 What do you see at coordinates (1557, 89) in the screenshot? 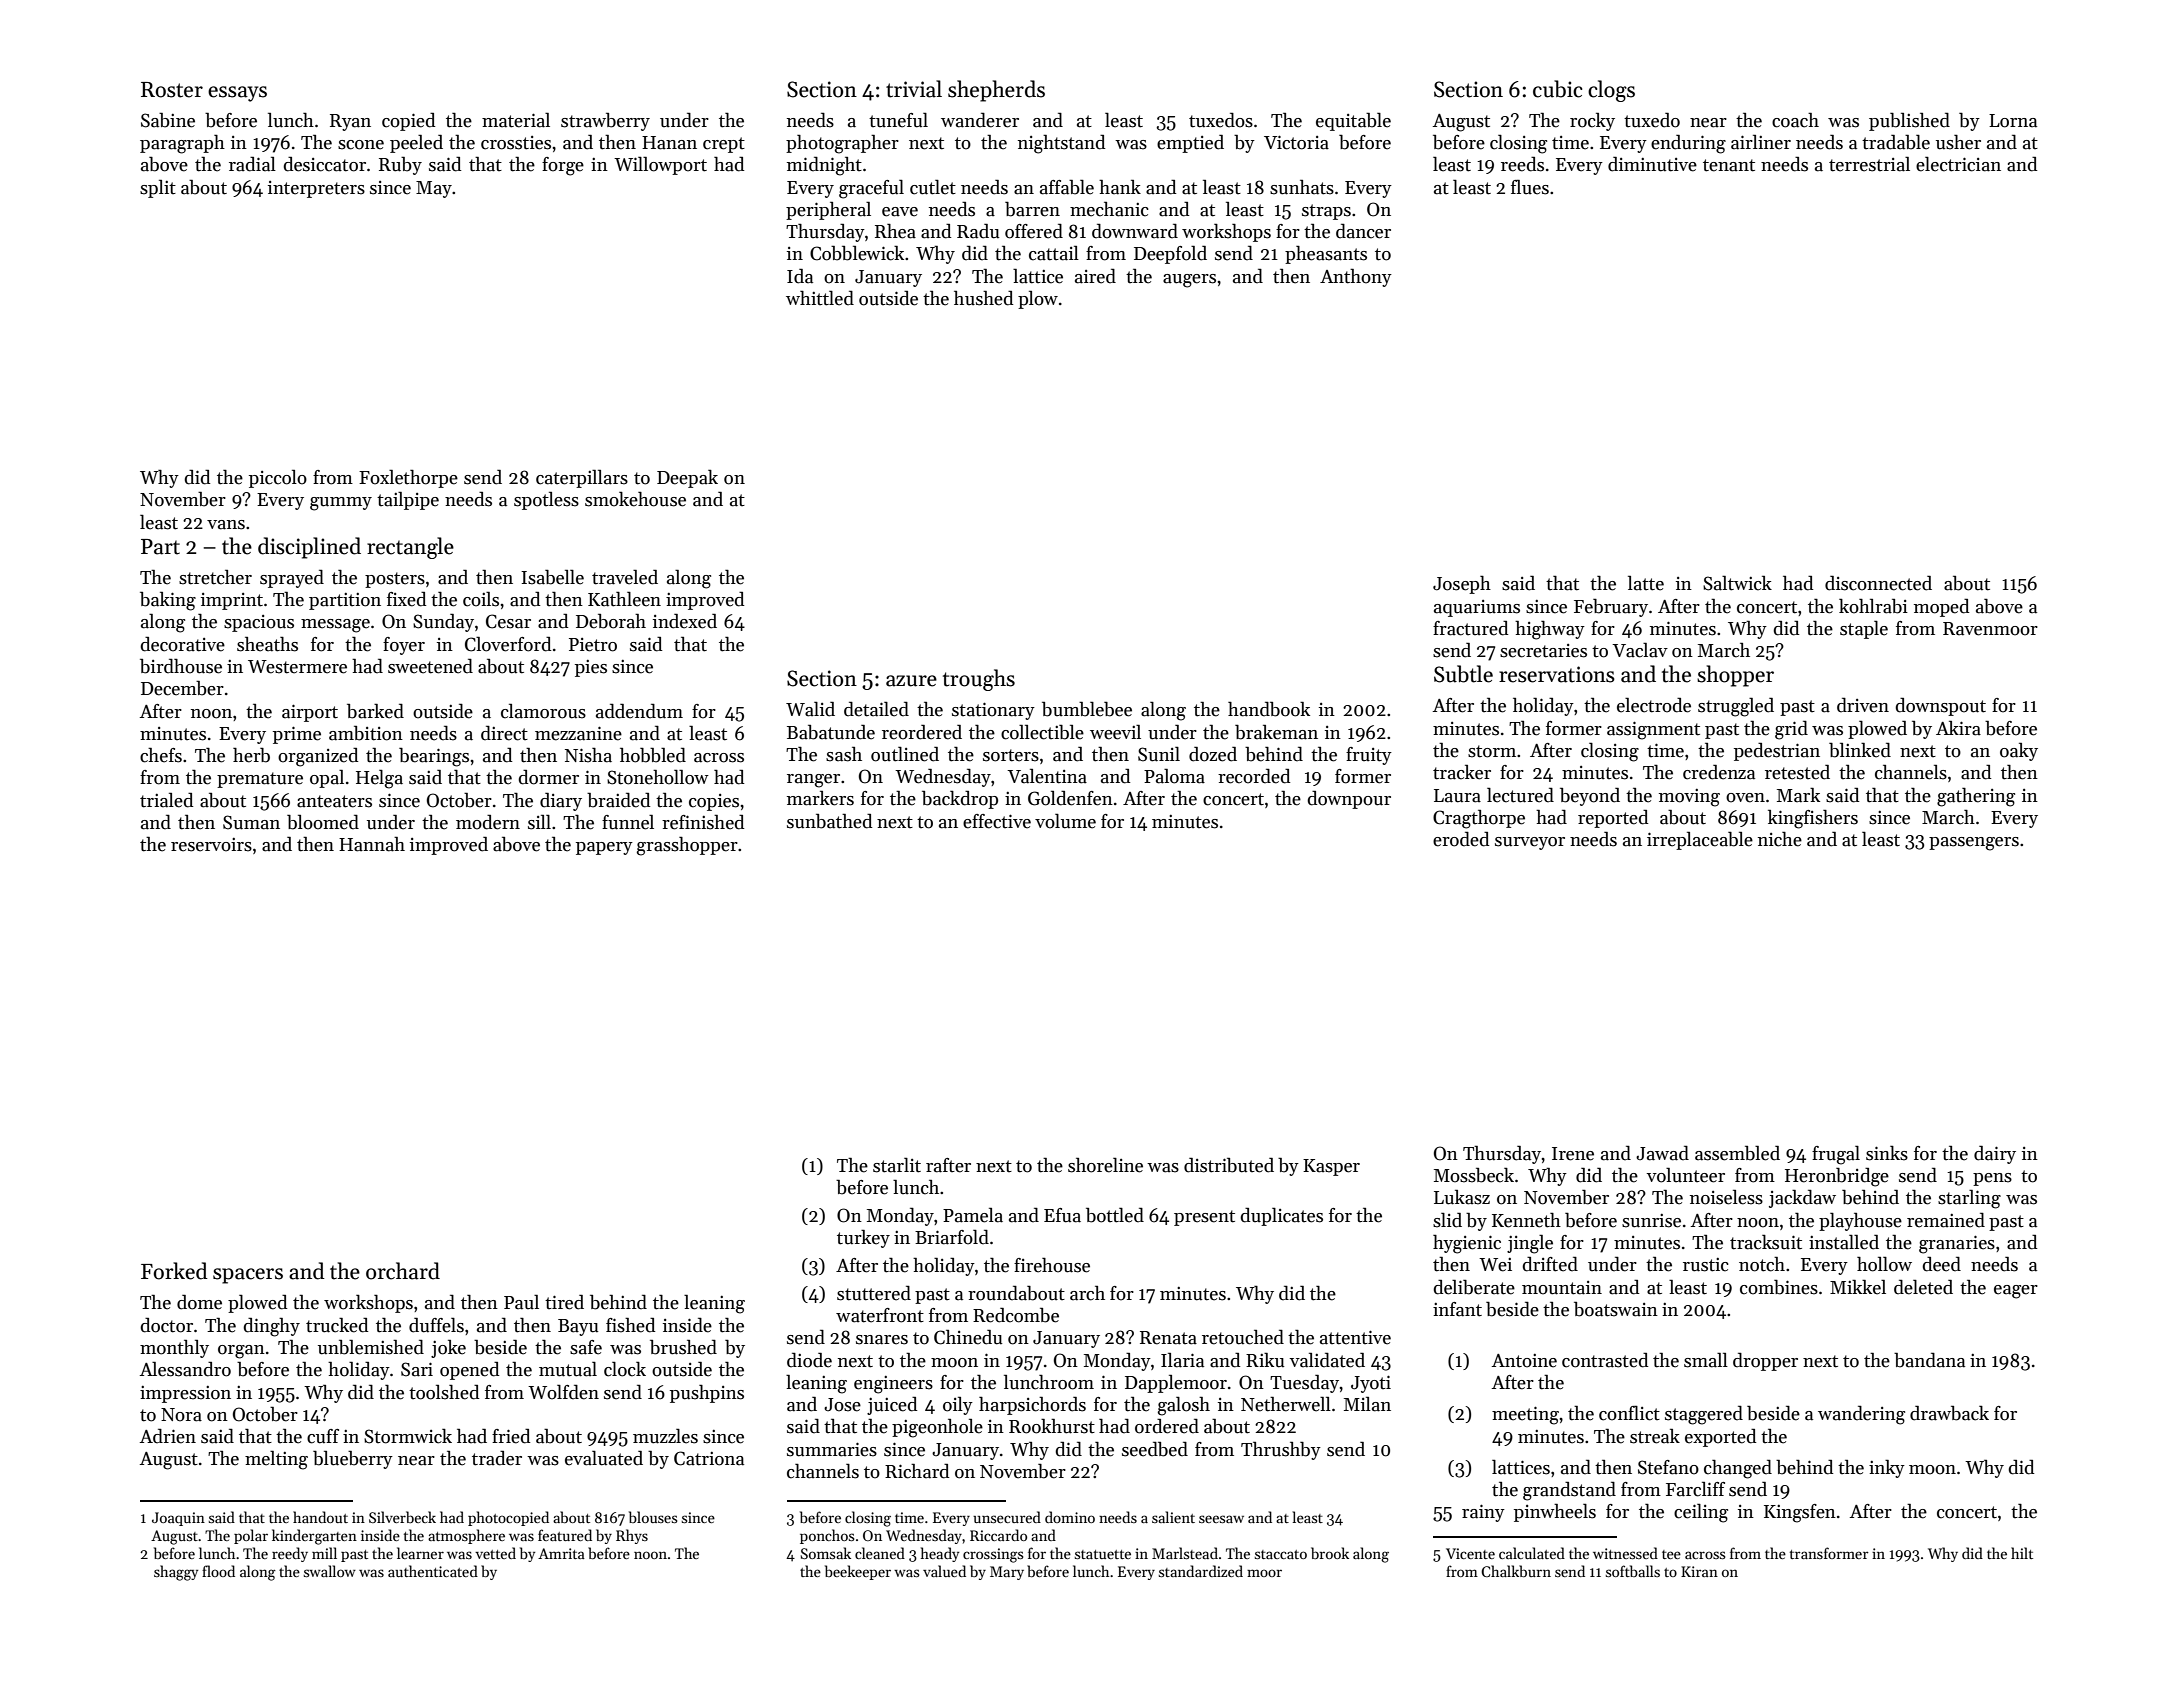
I see `cubic` at bounding box center [1557, 89].
